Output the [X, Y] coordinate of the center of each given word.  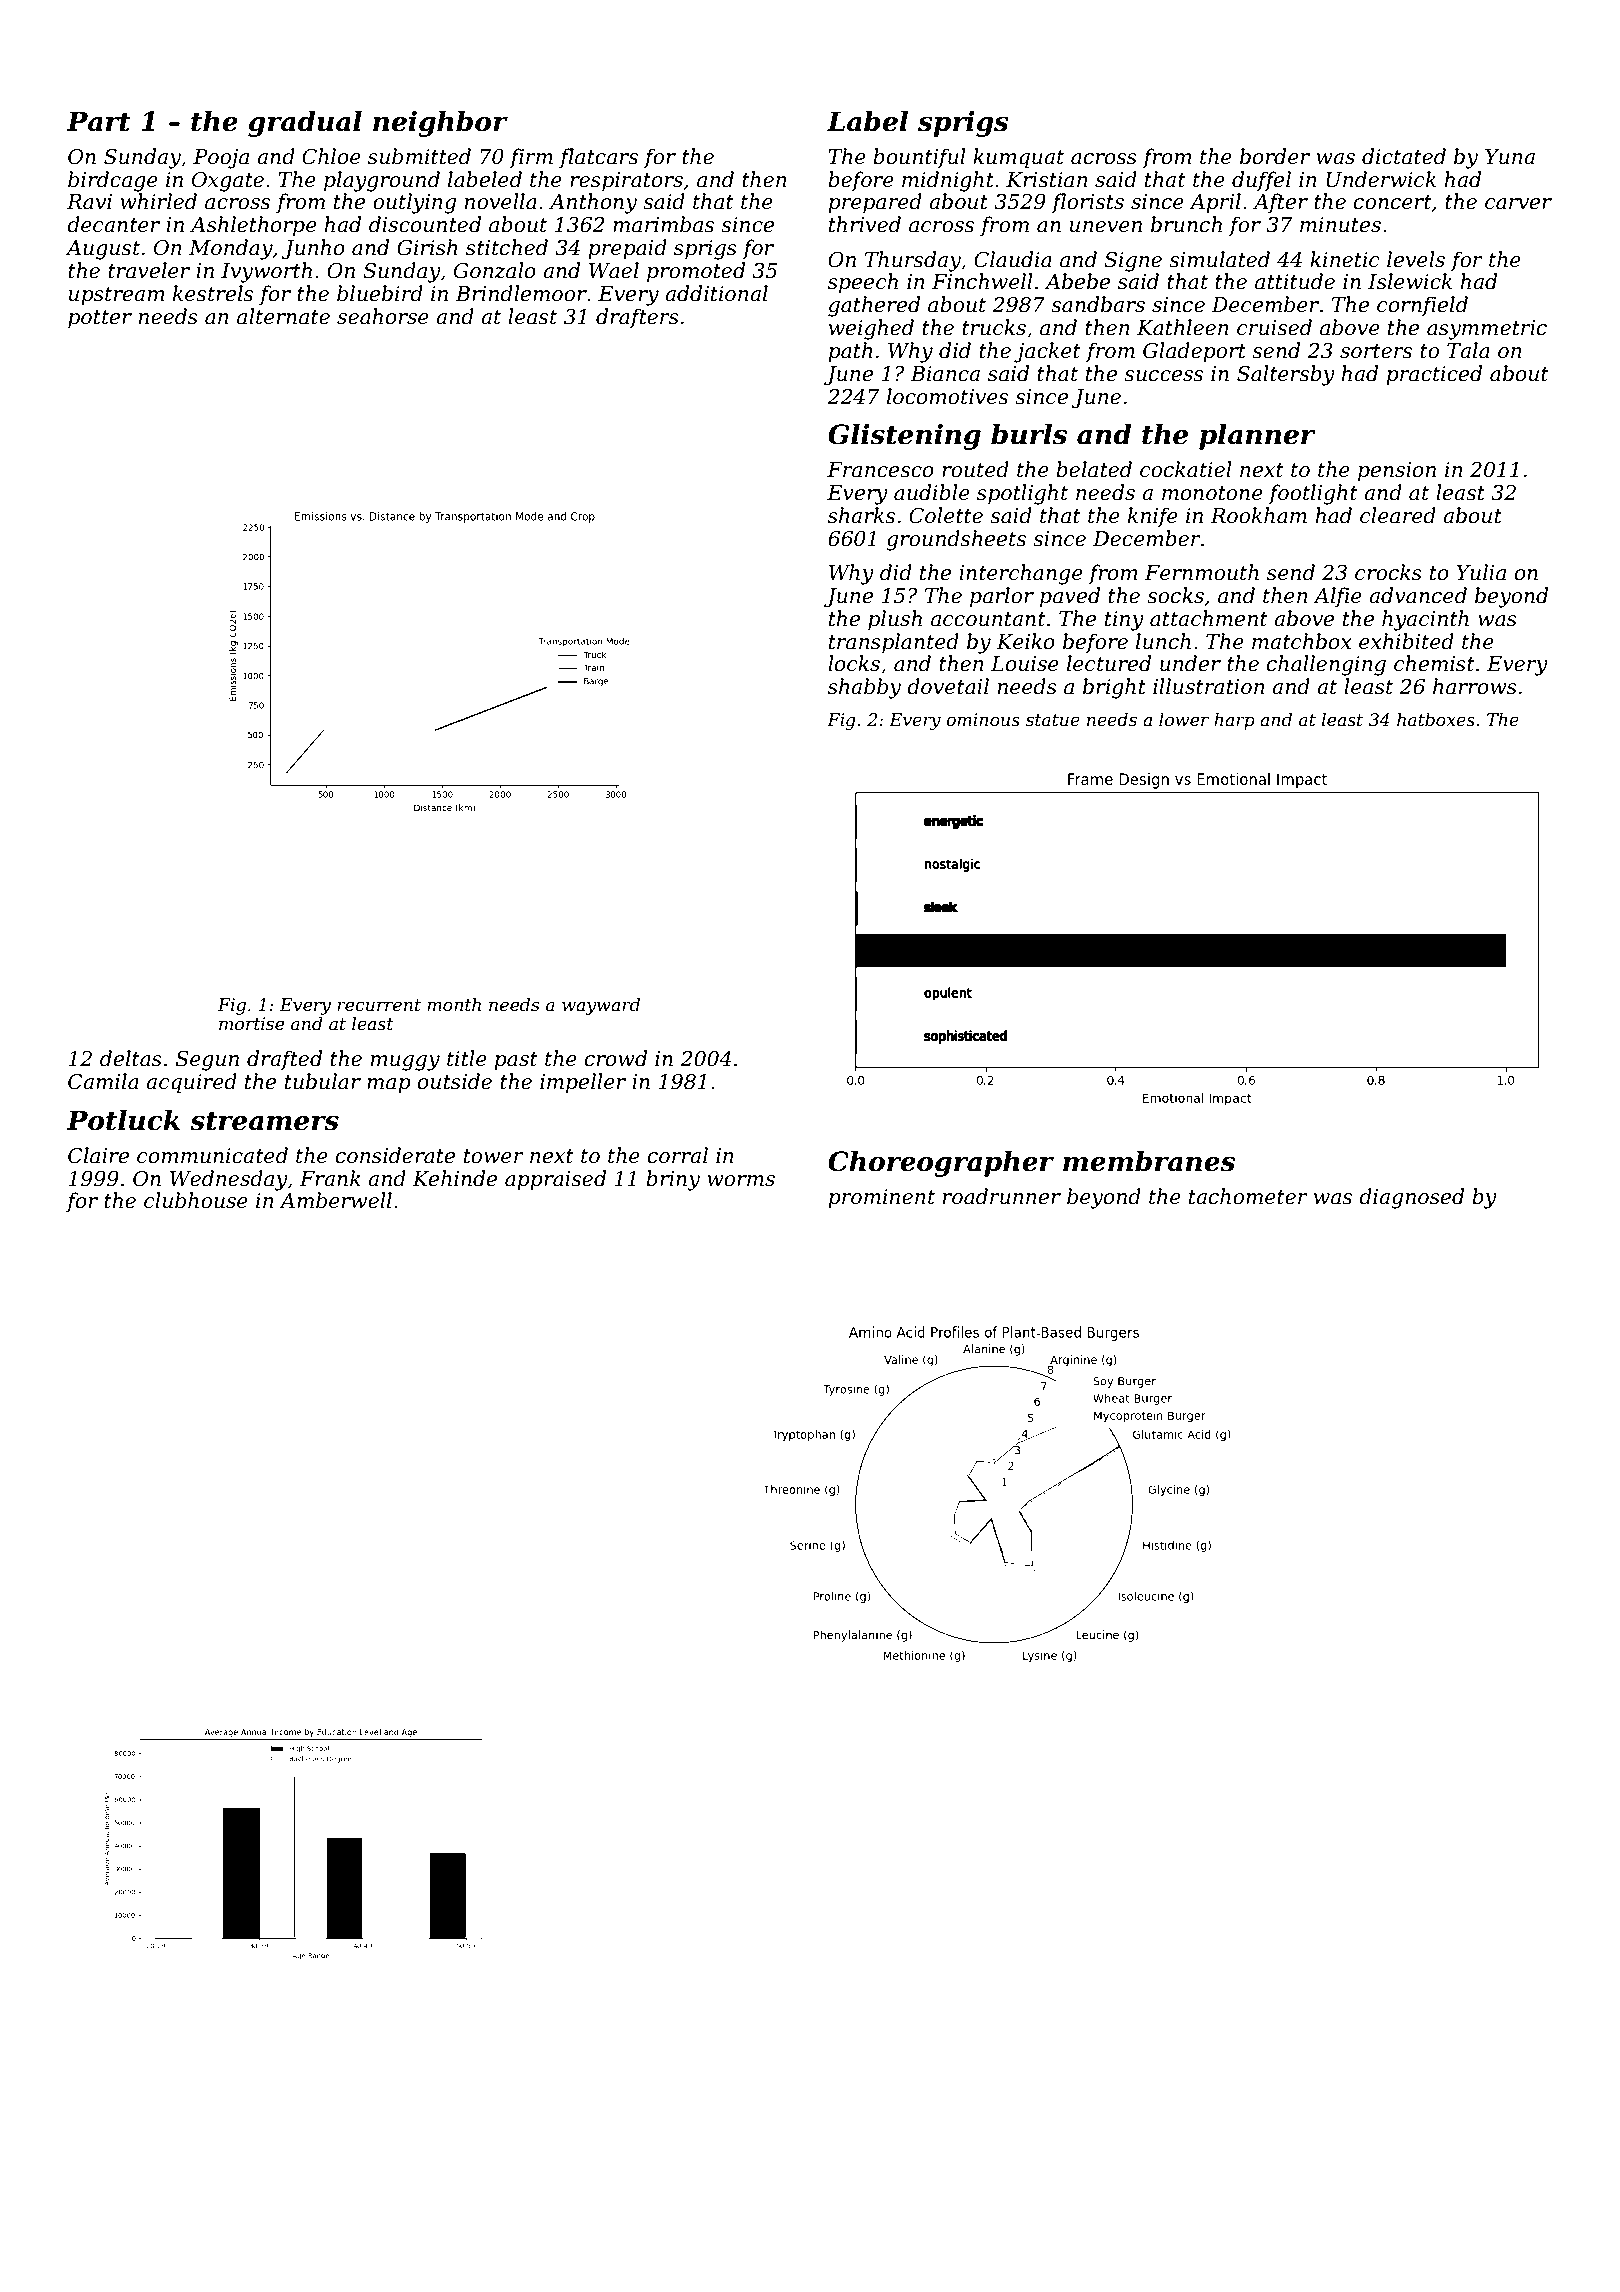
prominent [881, 1199]
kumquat [1018, 158]
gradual [305, 124]
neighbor [440, 124]
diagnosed [1411, 1198]
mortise [251, 1024]
